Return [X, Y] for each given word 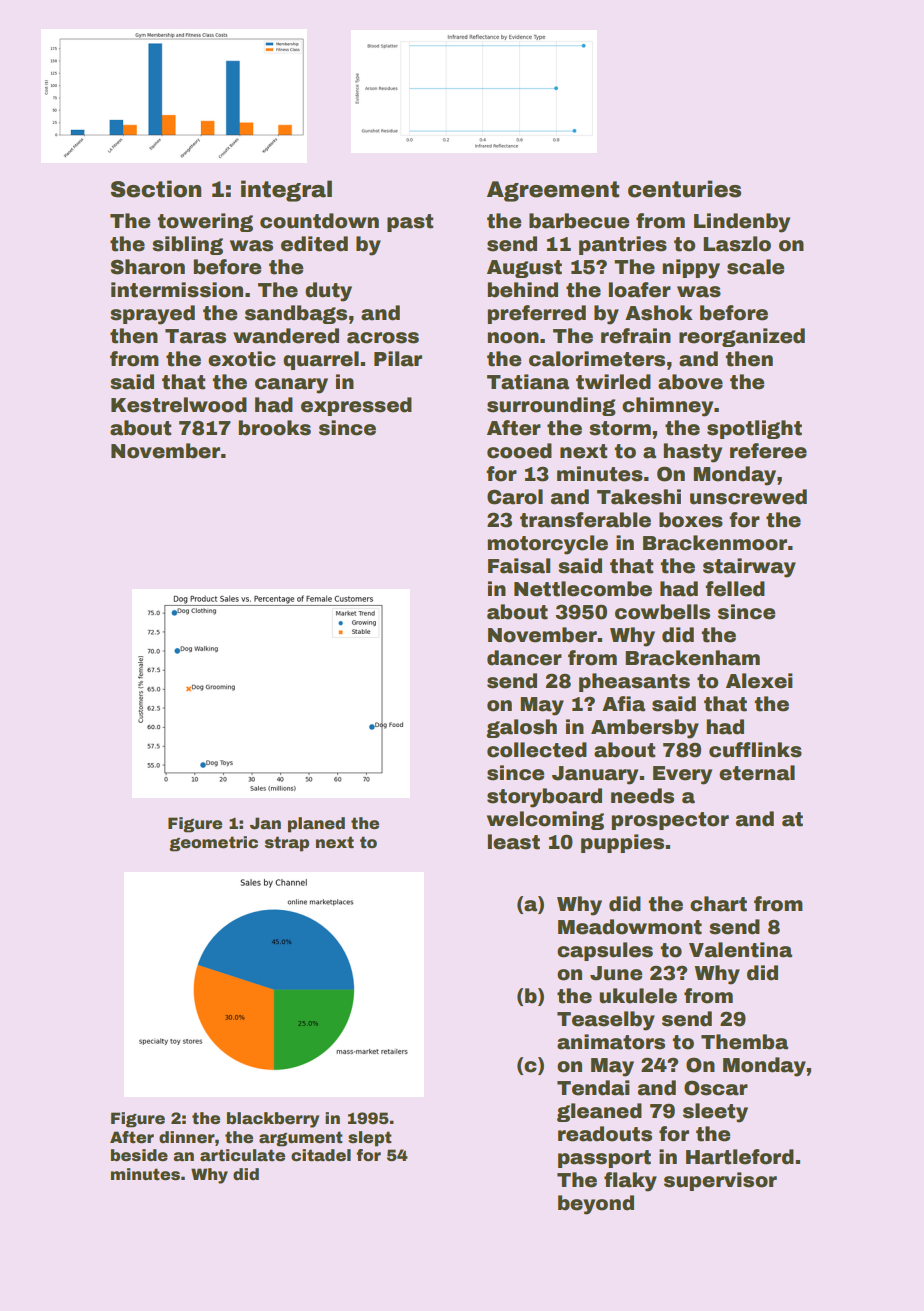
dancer [524, 658]
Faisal [519, 566]
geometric [213, 844]
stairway [749, 568]
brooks [274, 428]
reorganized [742, 337]
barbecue [579, 221]
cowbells [662, 612]
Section [156, 189]
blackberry [273, 1120]
